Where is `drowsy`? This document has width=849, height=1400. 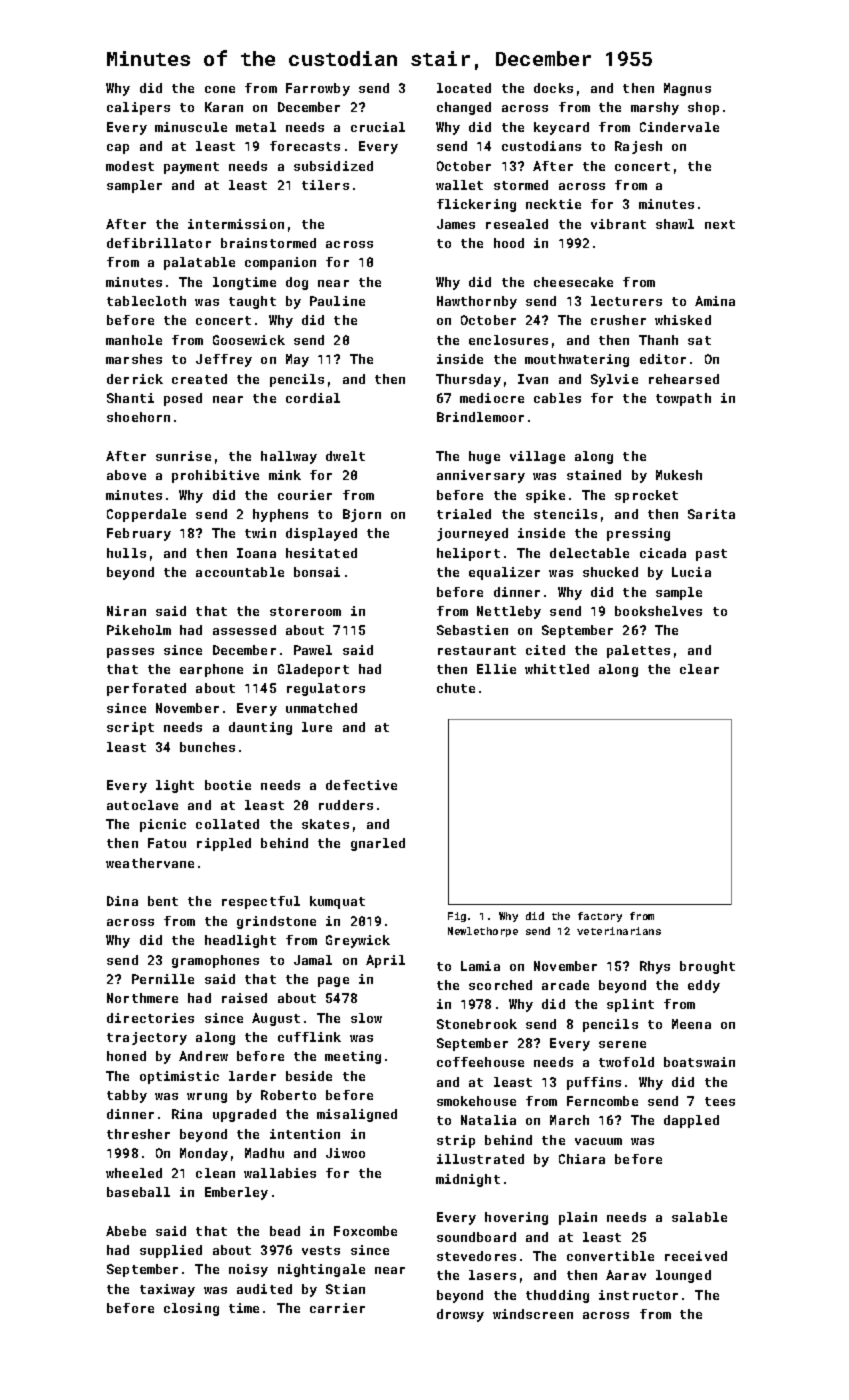 drowsy is located at coordinates (460, 1315).
